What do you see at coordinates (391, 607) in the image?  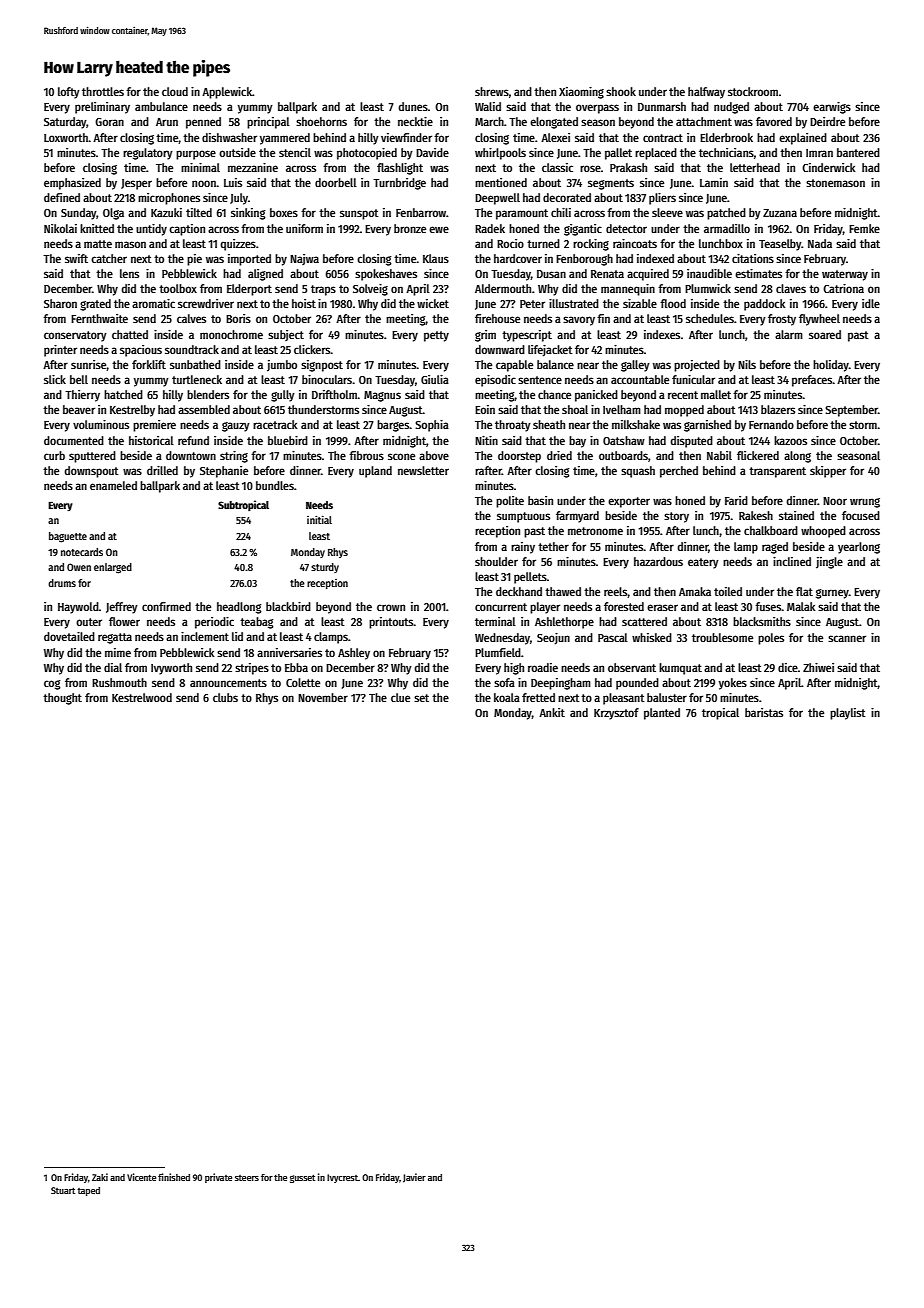 I see `crown` at bounding box center [391, 607].
